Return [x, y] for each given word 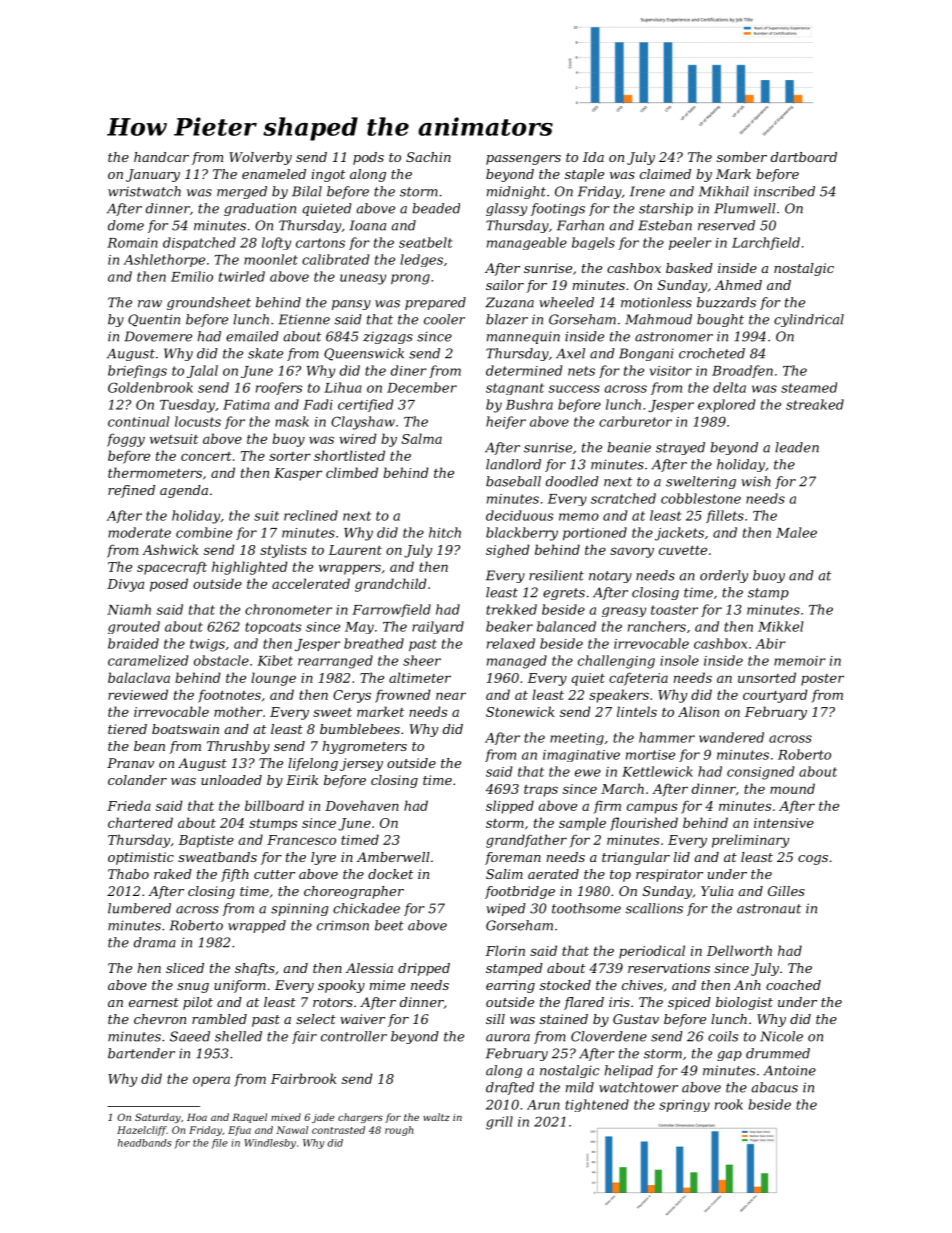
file [219, 1144]
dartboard [804, 157]
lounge [273, 679]
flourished [644, 824]
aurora [508, 1038]
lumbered [139, 908]
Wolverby [260, 158]
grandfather [526, 841]
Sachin [428, 157]
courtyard [775, 696]
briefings [137, 371]
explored [726, 405]
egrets [564, 594]
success [574, 389]
